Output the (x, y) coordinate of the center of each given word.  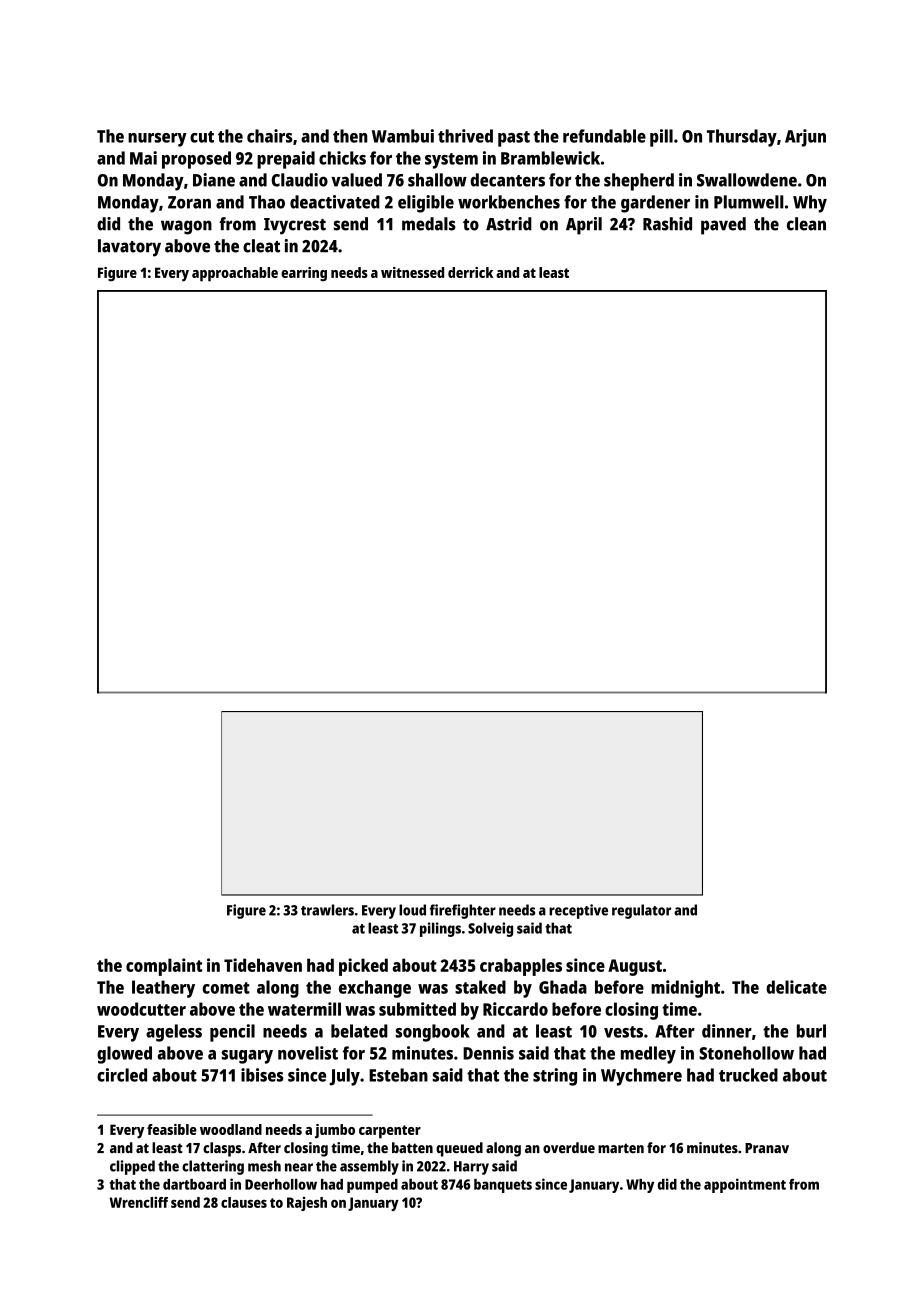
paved (723, 226)
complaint (164, 967)
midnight (685, 989)
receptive (578, 911)
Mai (143, 158)
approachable (235, 274)
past (514, 139)
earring (304, 274)
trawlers (327, 910)
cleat (261, 246)
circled (122, 1075)
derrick (470, 272)
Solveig (490, 929)
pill (661, 138)
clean (806, 224)
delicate (796, 987)
